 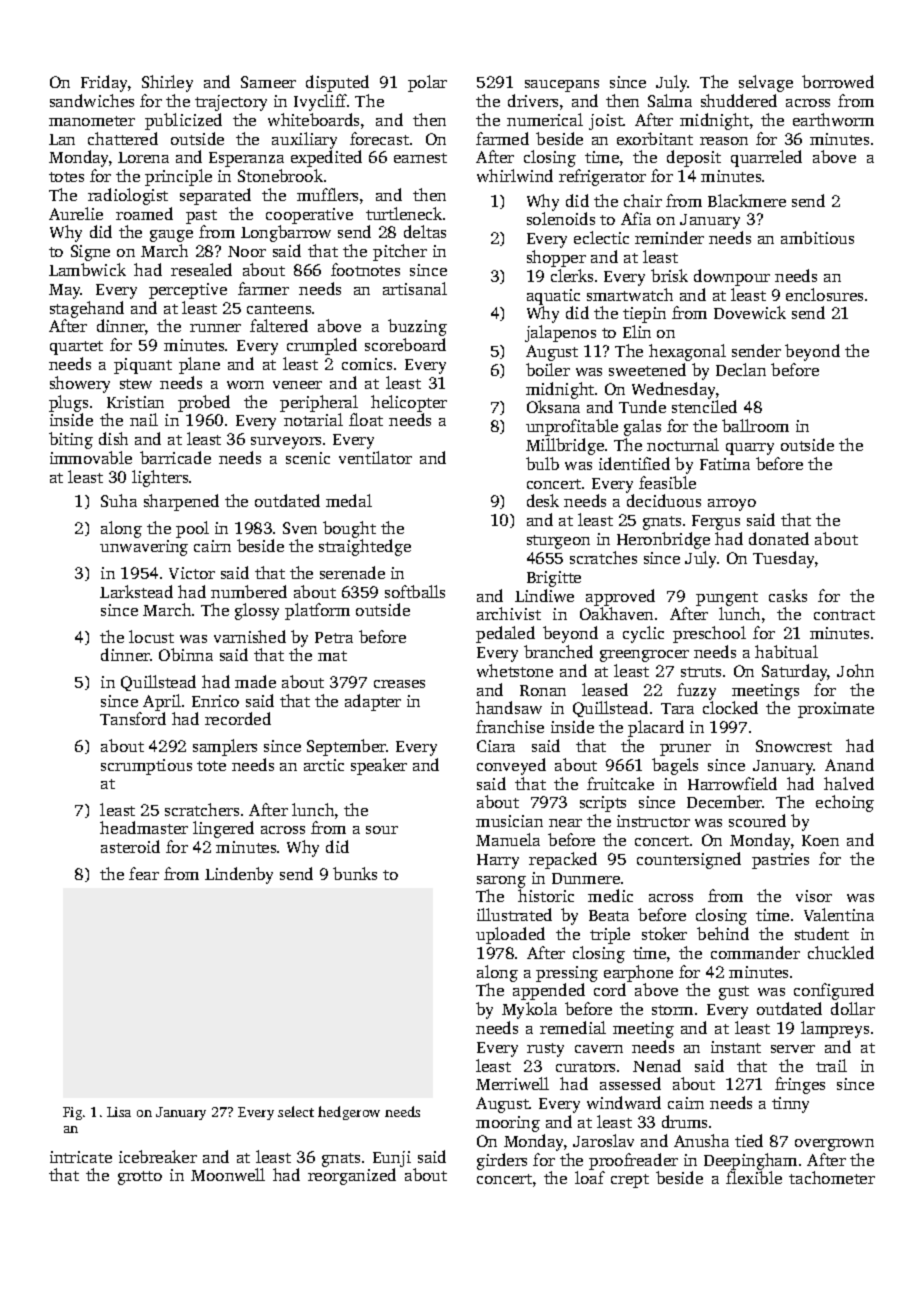 I want to click on asteroid, so click(x=130, y=846).
